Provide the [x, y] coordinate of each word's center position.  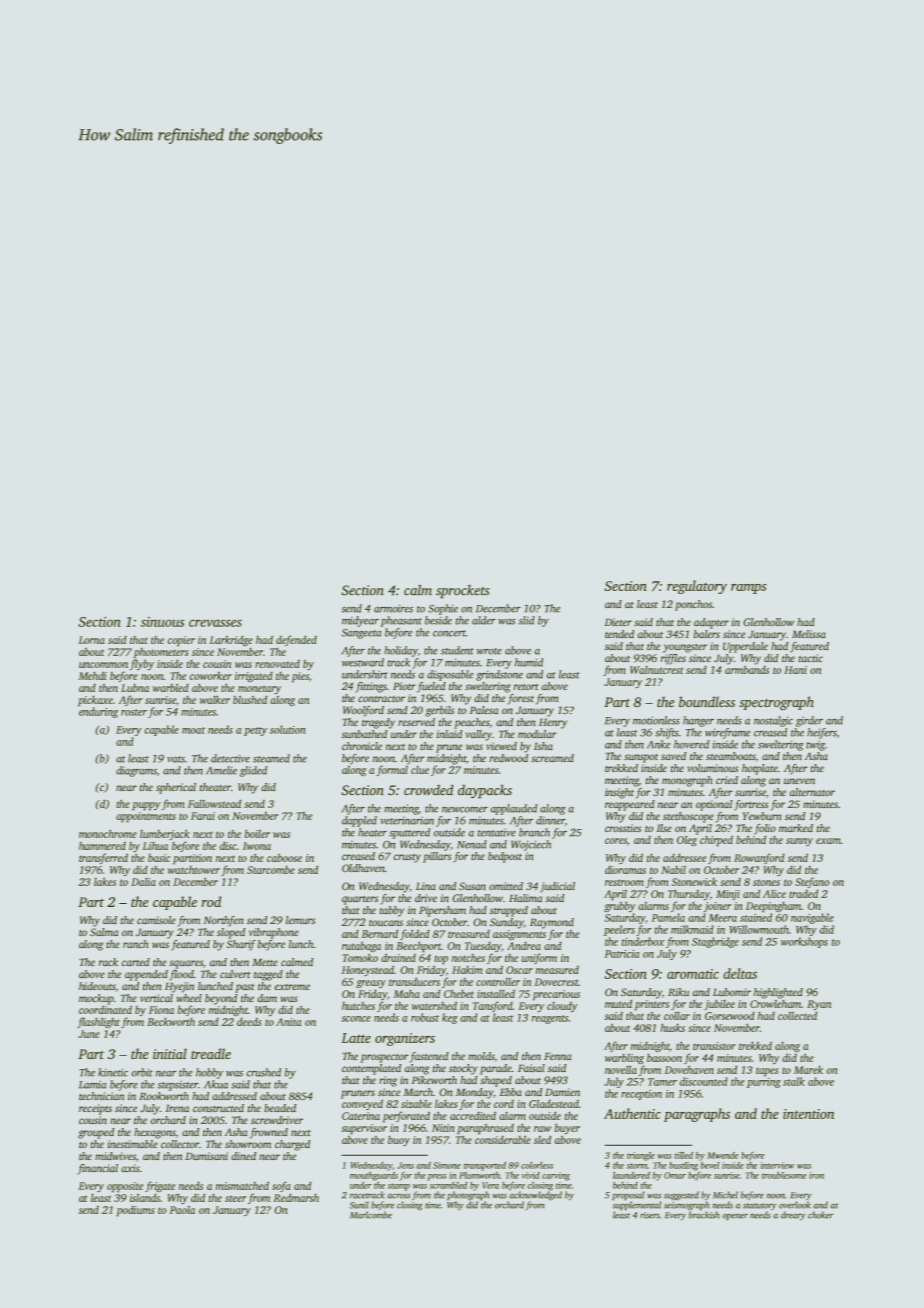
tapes [767, 1072]
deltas [740, 973]
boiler [257, 833]
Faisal [531, 1068]
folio [765, 829]
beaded [280, 1108]
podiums [136, 1211]
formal [392, 770]
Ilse [664, 828]
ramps [748, 589]
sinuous [162, 622]
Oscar [519, 970]
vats [176, 759]
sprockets [463, 592]
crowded [429, 790]
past [245, 988]
